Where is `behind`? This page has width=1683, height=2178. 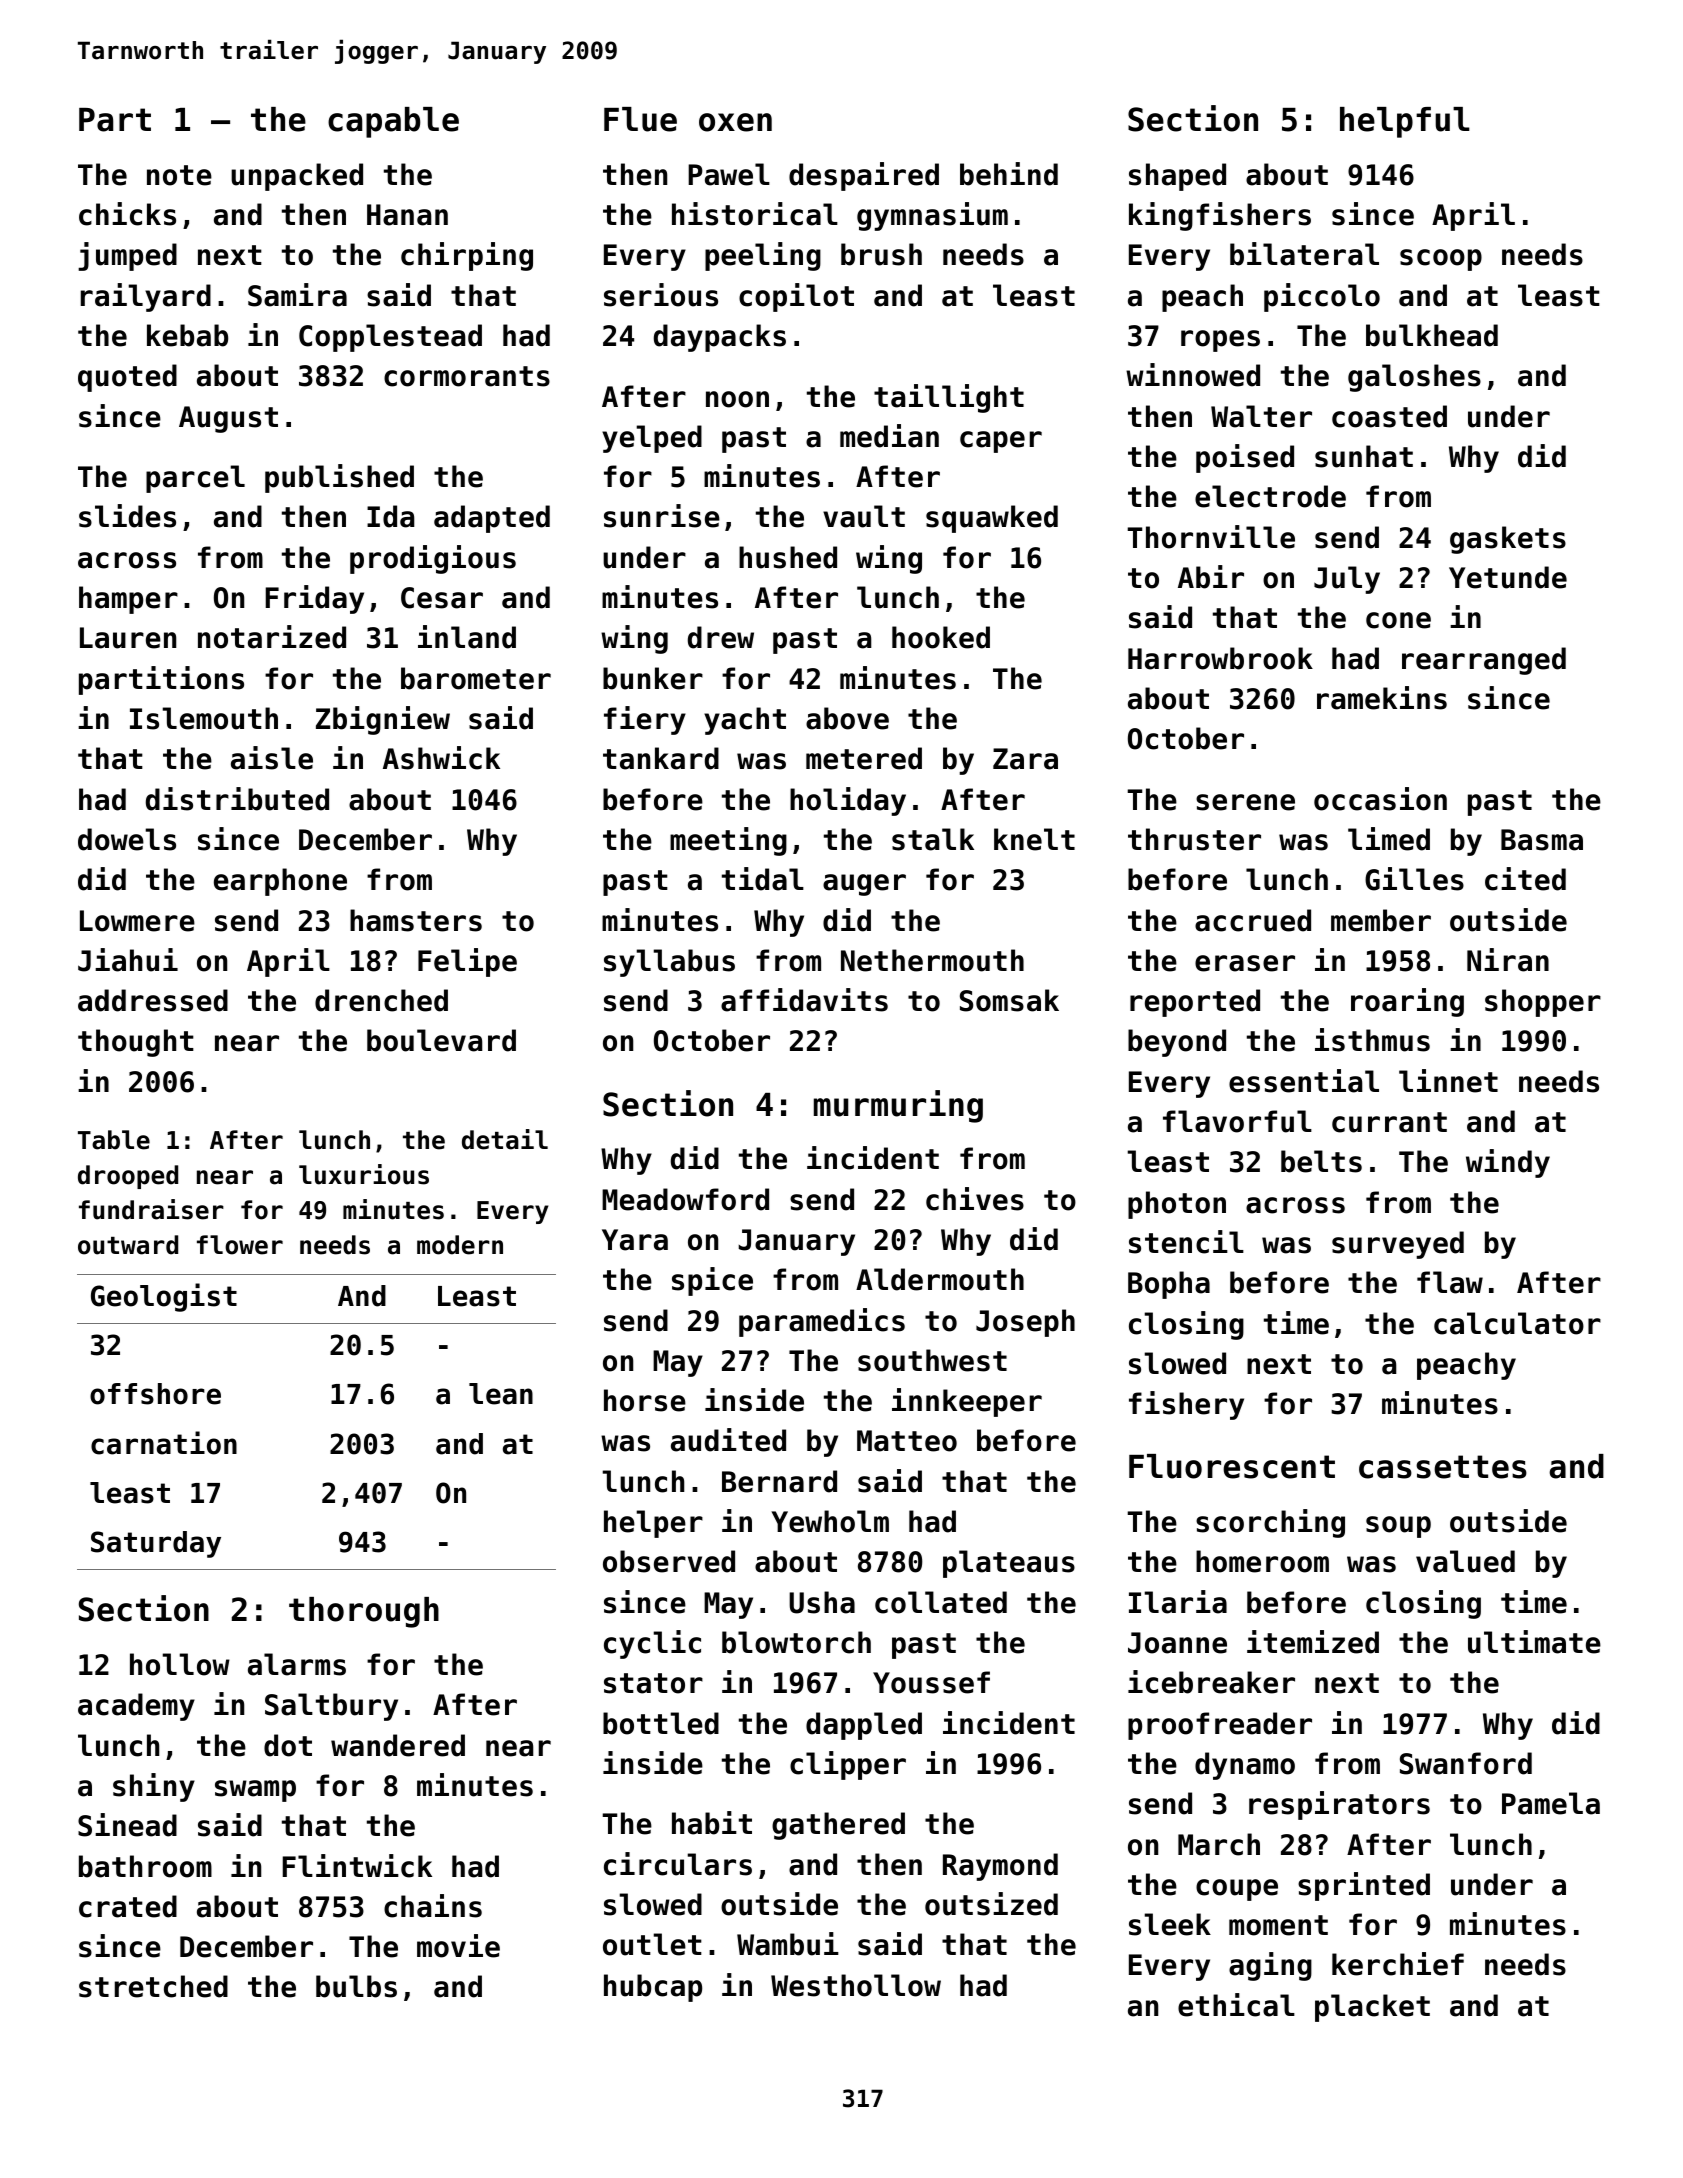 behind is located at coordinates (1009, 174).
